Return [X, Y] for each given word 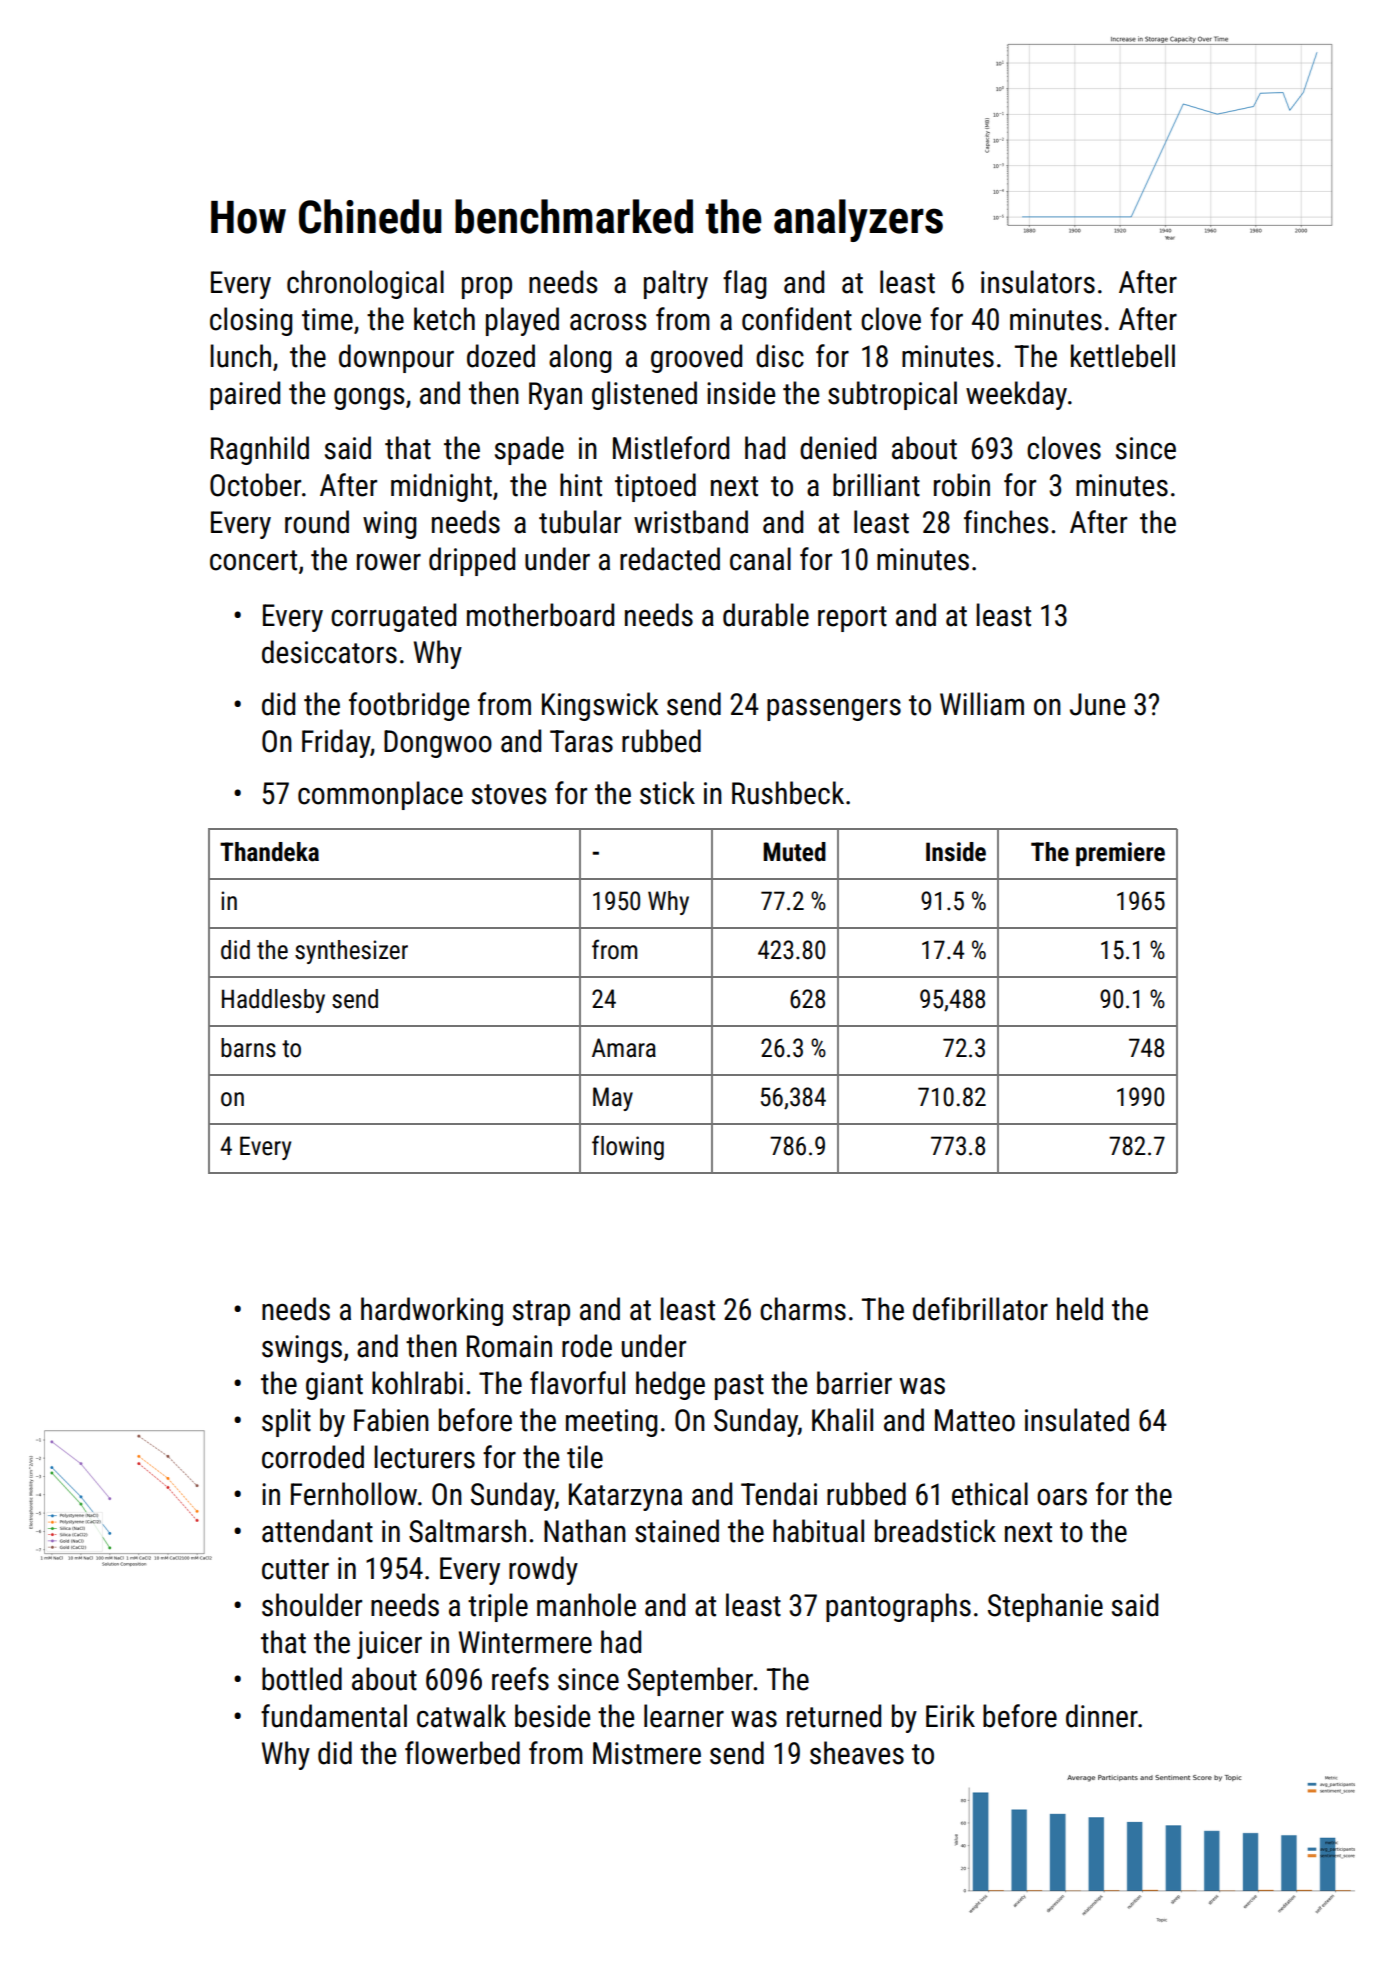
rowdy [543, 1570]
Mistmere [647, 1753]
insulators [1038, 282]
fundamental [334, 1716]
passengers [834, 710]
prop [487, 288]
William [982, 704]
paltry [676, 284]
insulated [1077, 1420]
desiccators [329, 652]
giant [334, 1386]
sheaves [857, 1753]
